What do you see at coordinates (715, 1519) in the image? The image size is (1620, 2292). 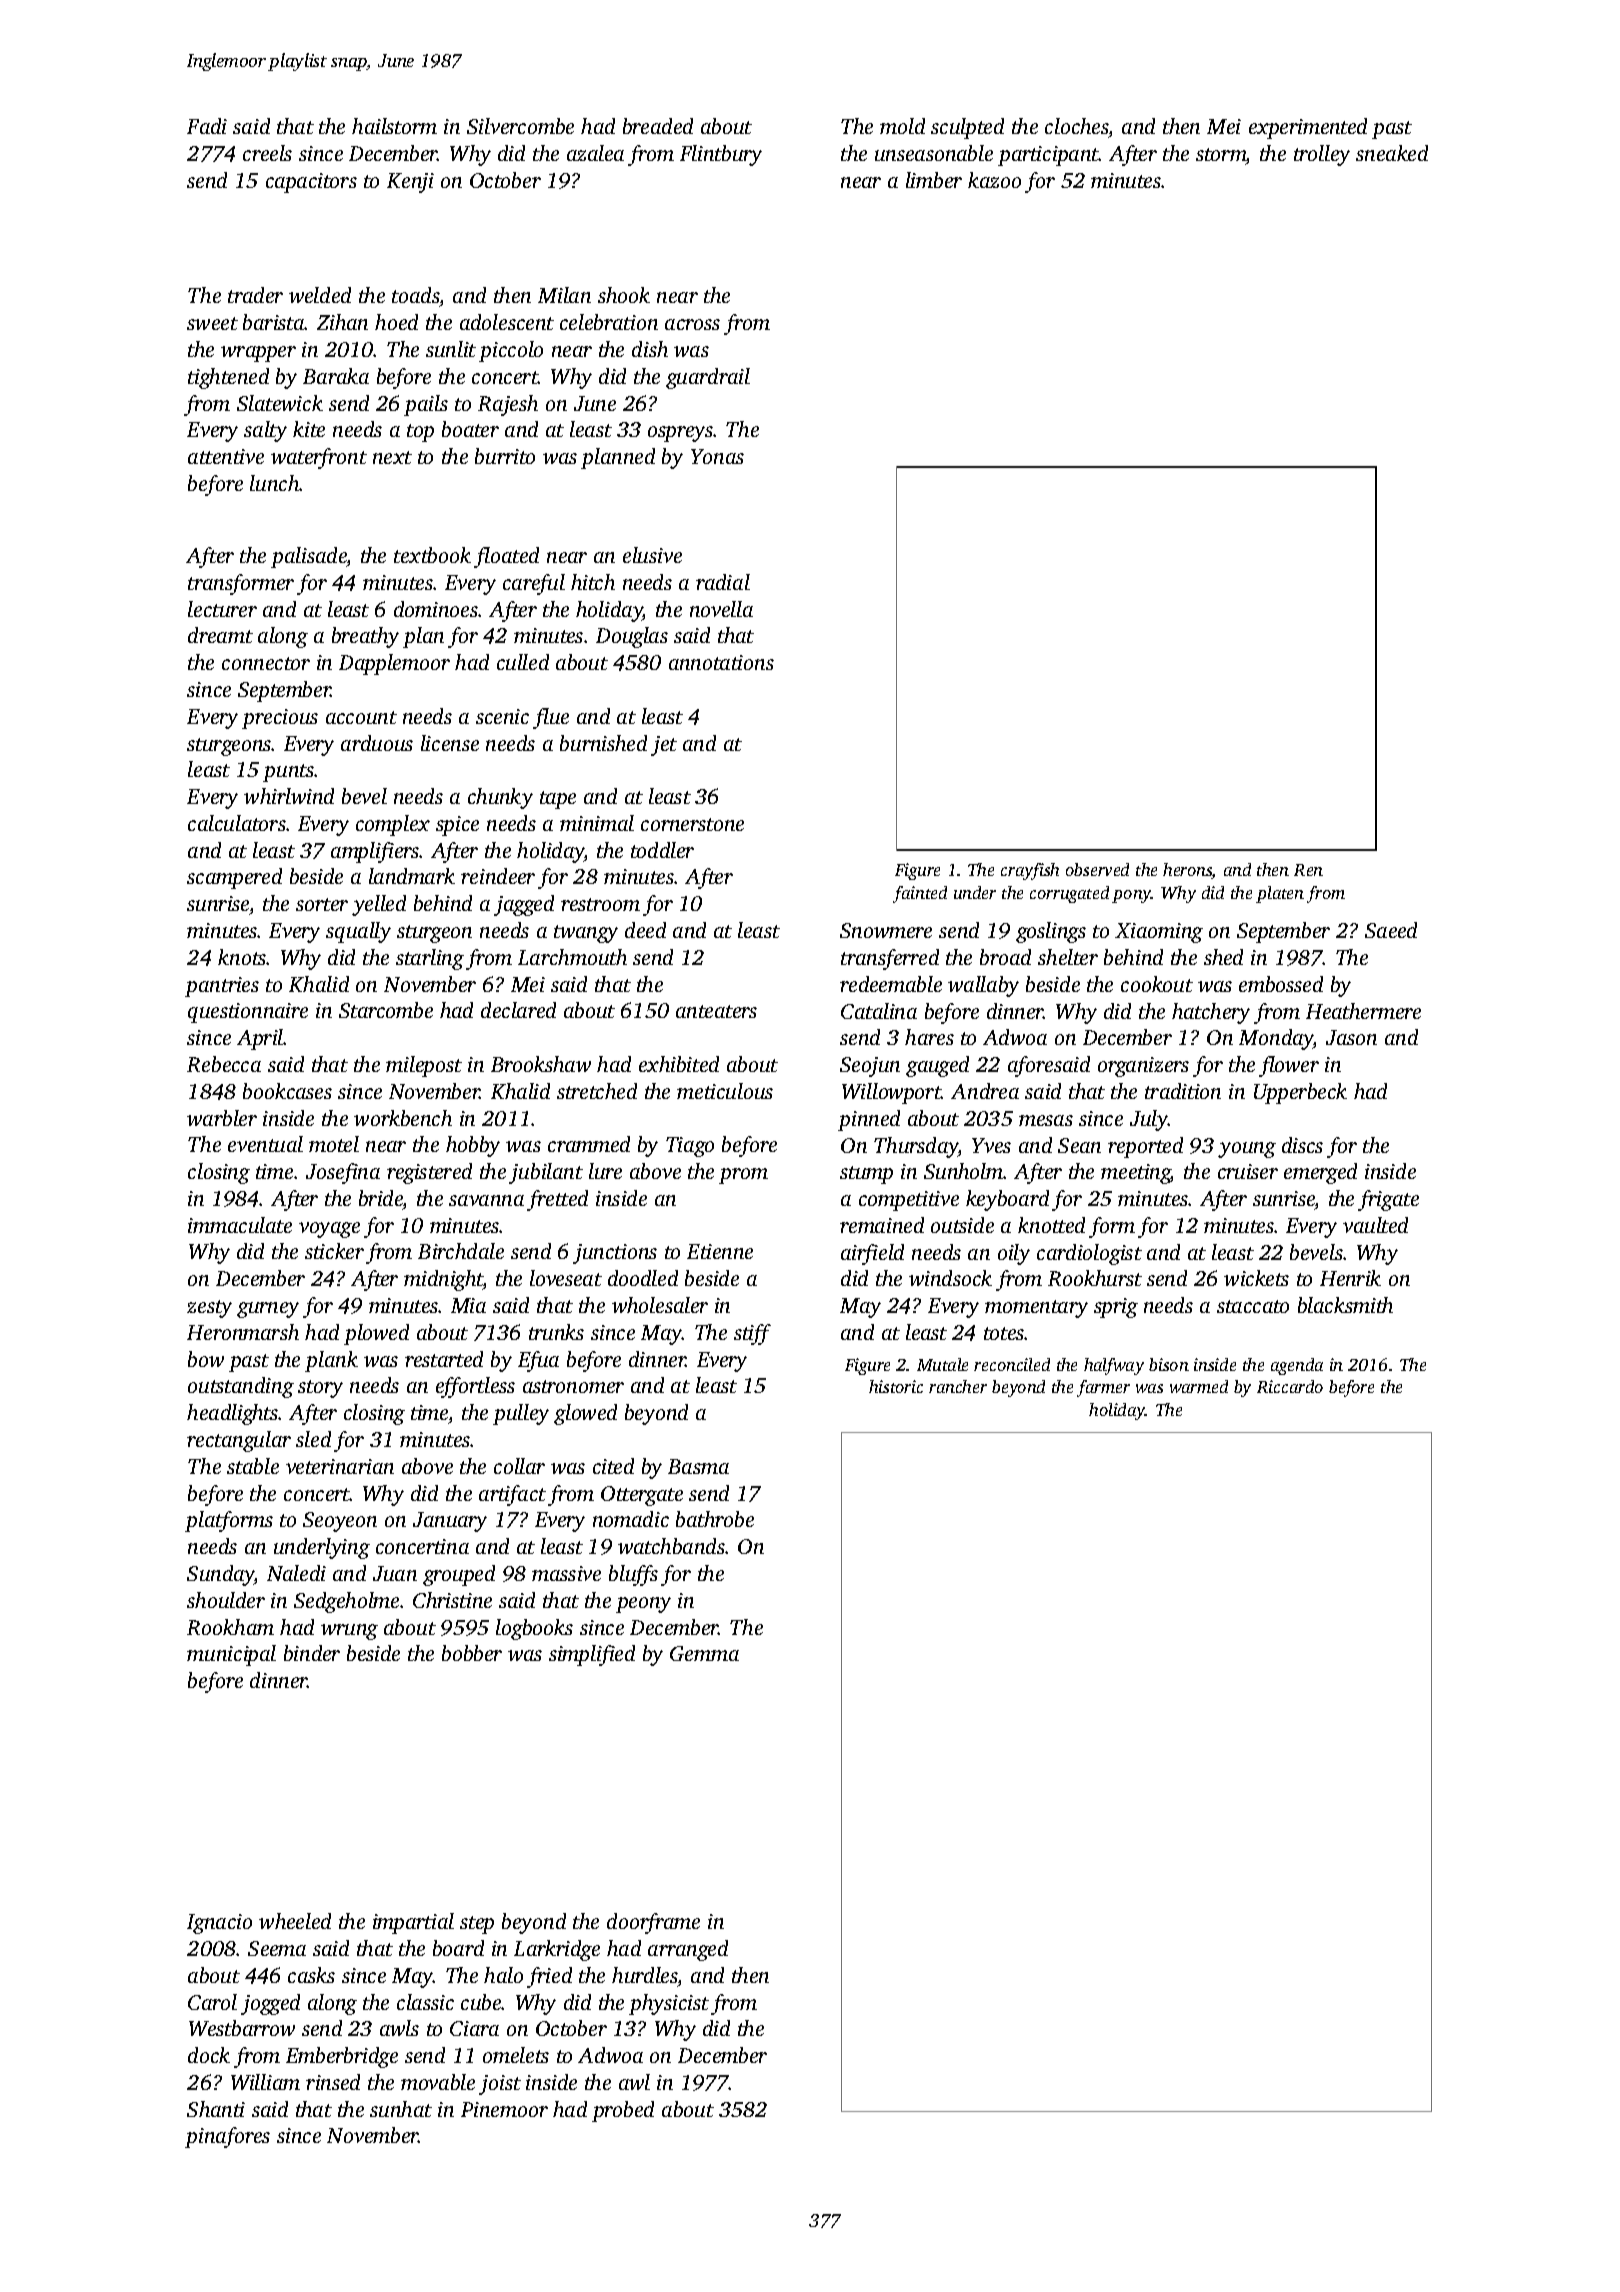 I see `bathrobe` at bounding box center [715, 1519].
